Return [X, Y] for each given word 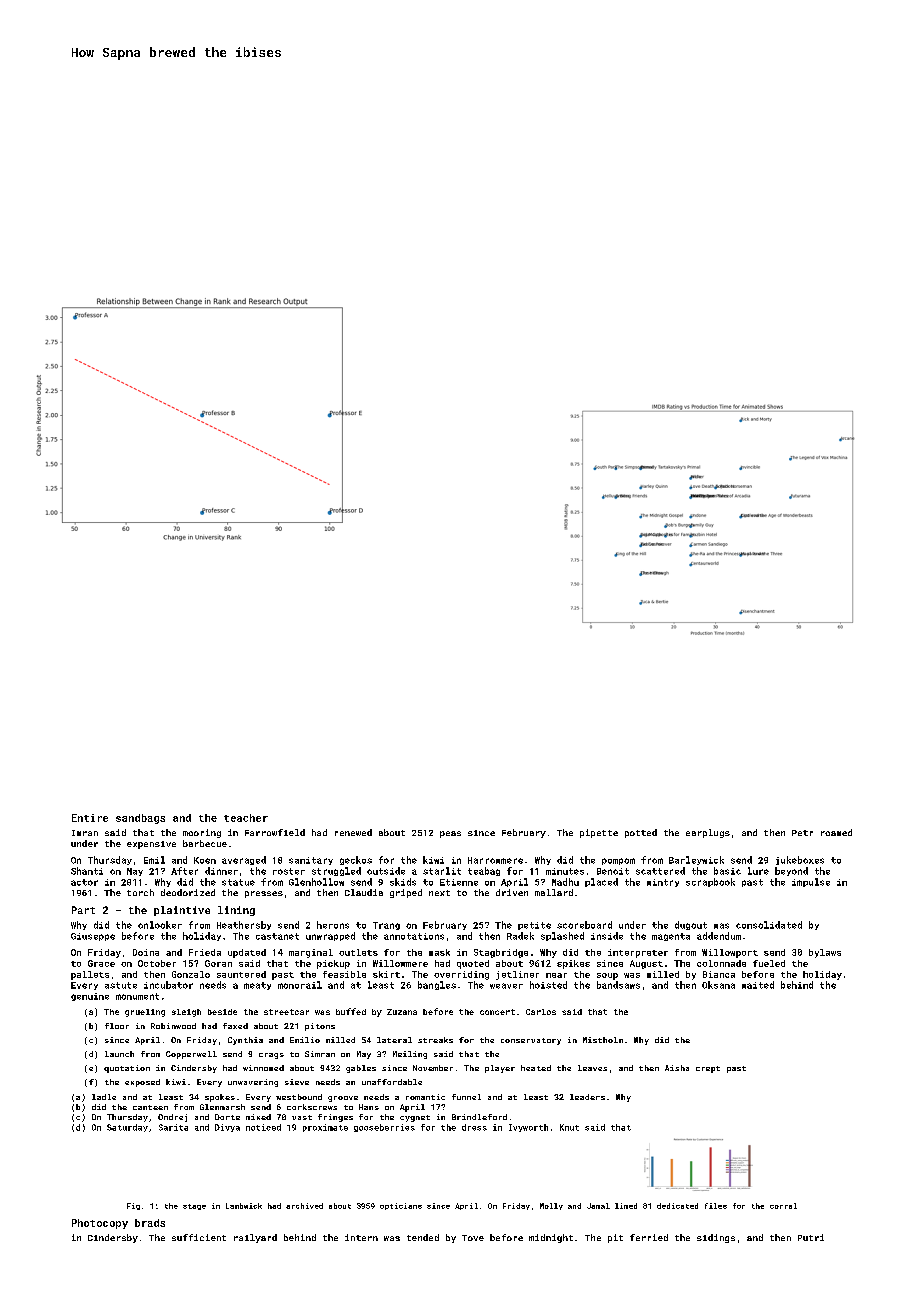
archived [304, 1206]
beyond [791, 871]
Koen [205, 860]
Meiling [410, 1055]
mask [439, 952]
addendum [719, 936]
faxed [235, 1026]
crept [708, 1069]
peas [450, 834]
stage [194, 1207]
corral [783, 1206]
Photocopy [100, 1224]
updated [247, 953]
